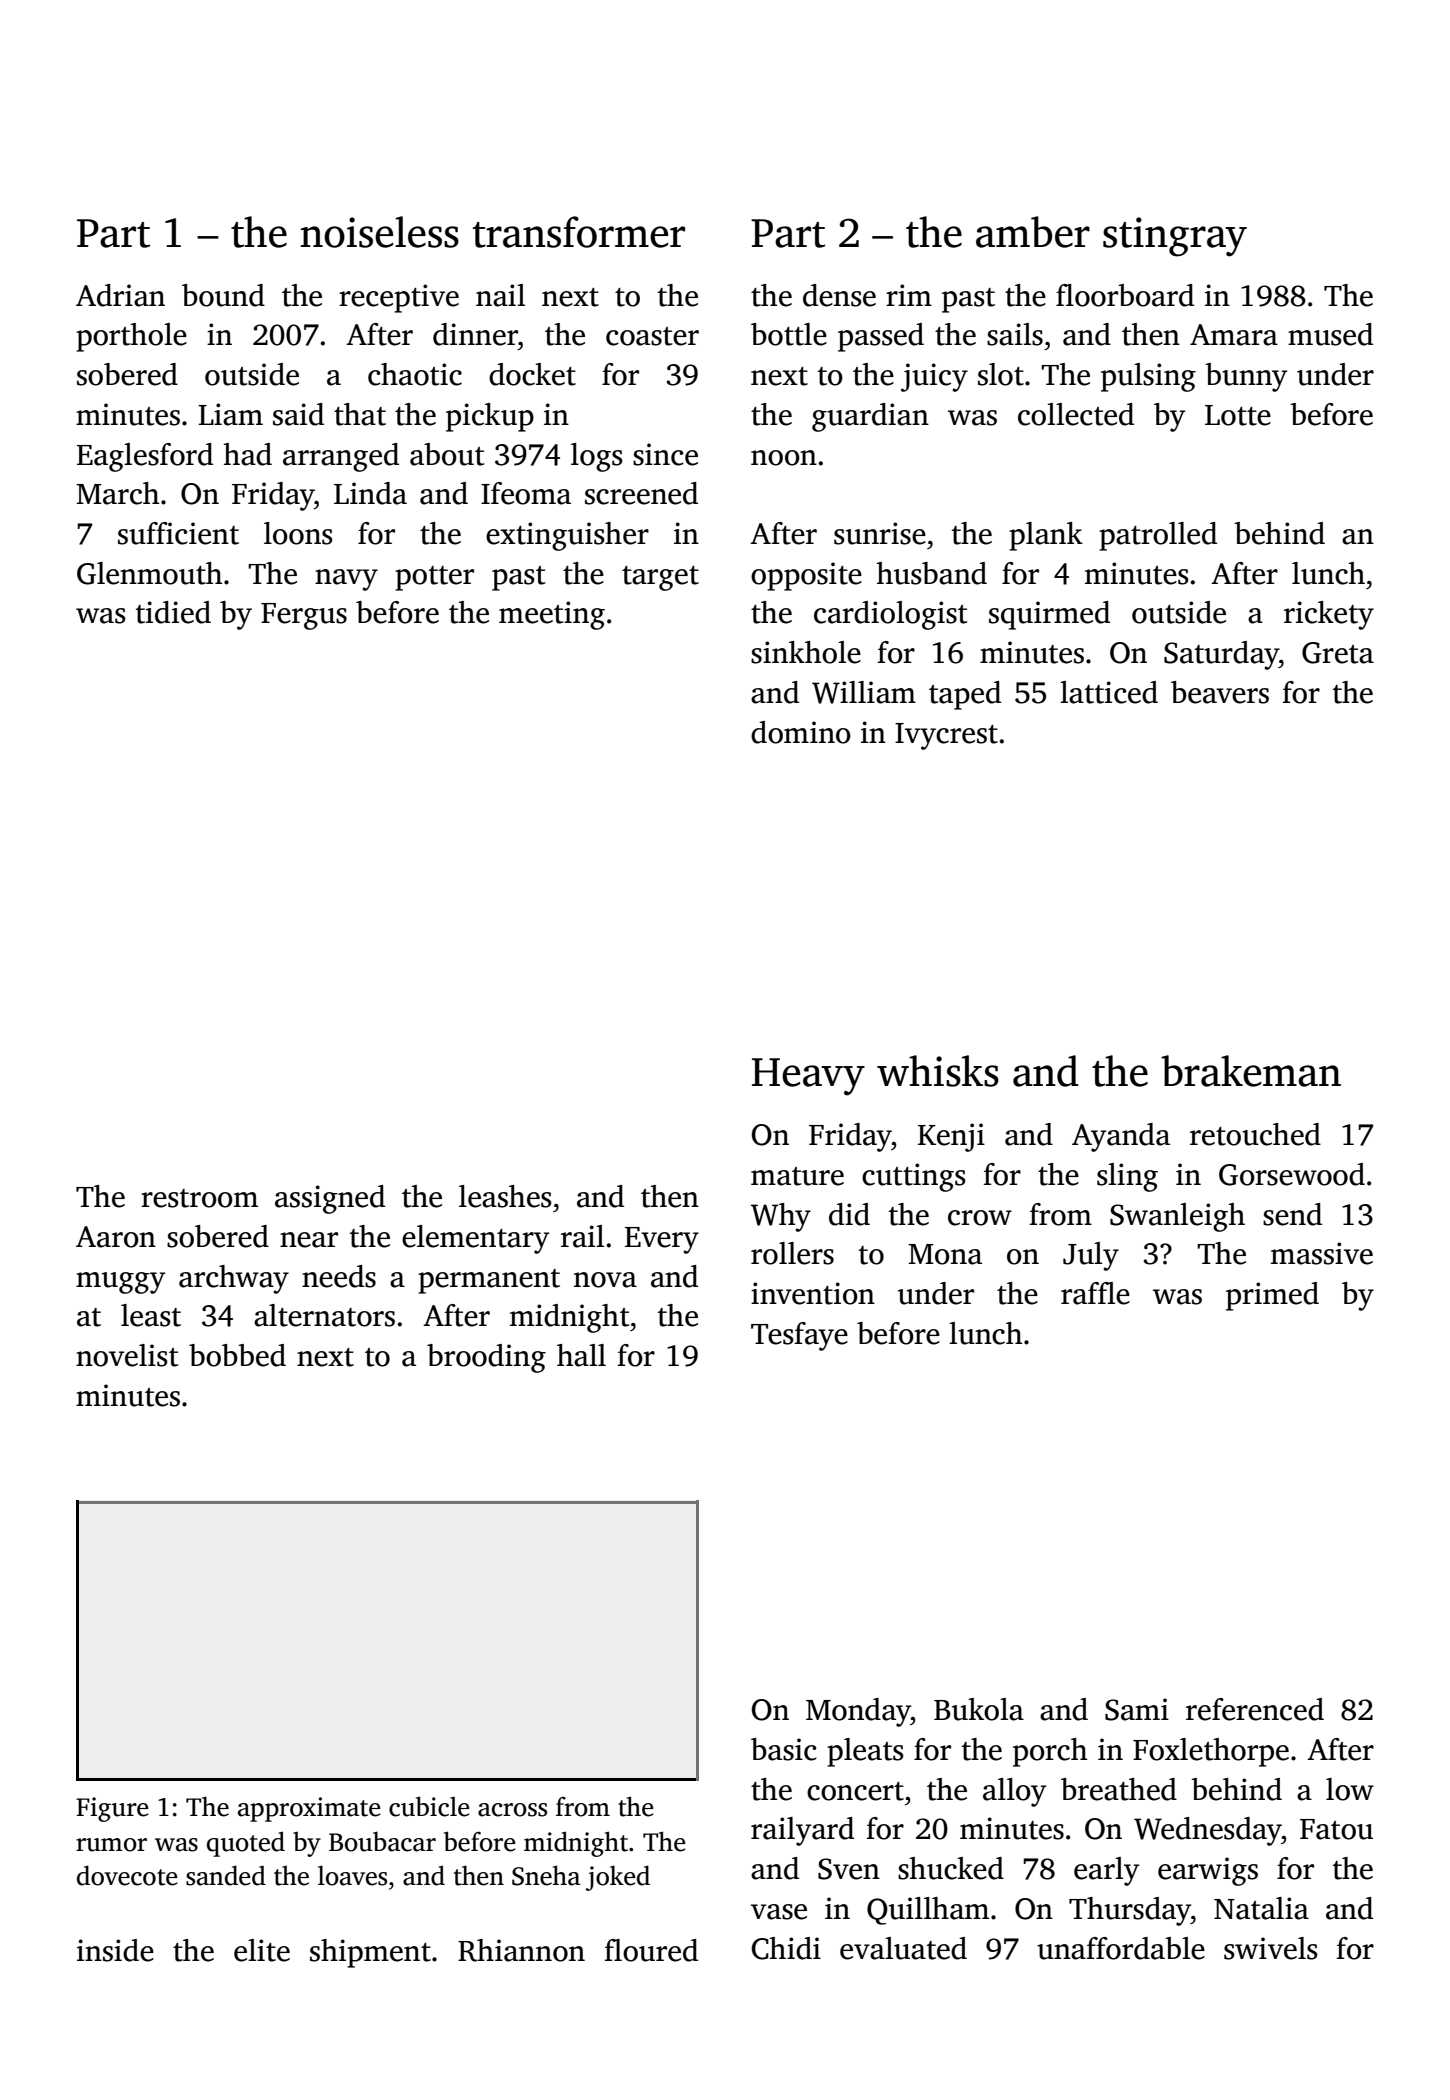 This image has height=2100, width=1450. I want to click on inside, so click(115, 1950).
